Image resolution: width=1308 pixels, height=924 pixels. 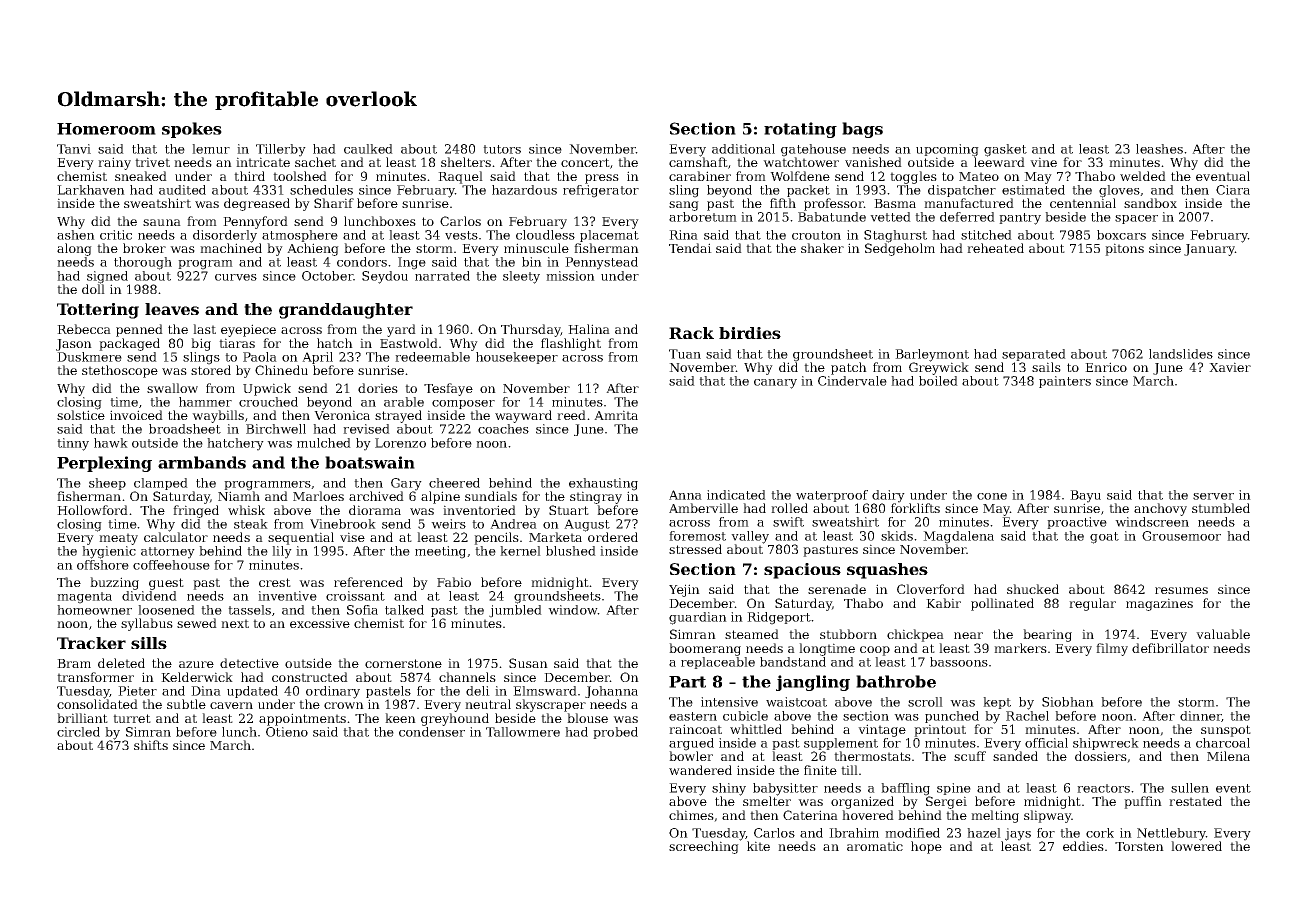 What do you see at coordinates (938, 381) in the screenshot?
I see `boiled` at bounding box center [938, 381].
